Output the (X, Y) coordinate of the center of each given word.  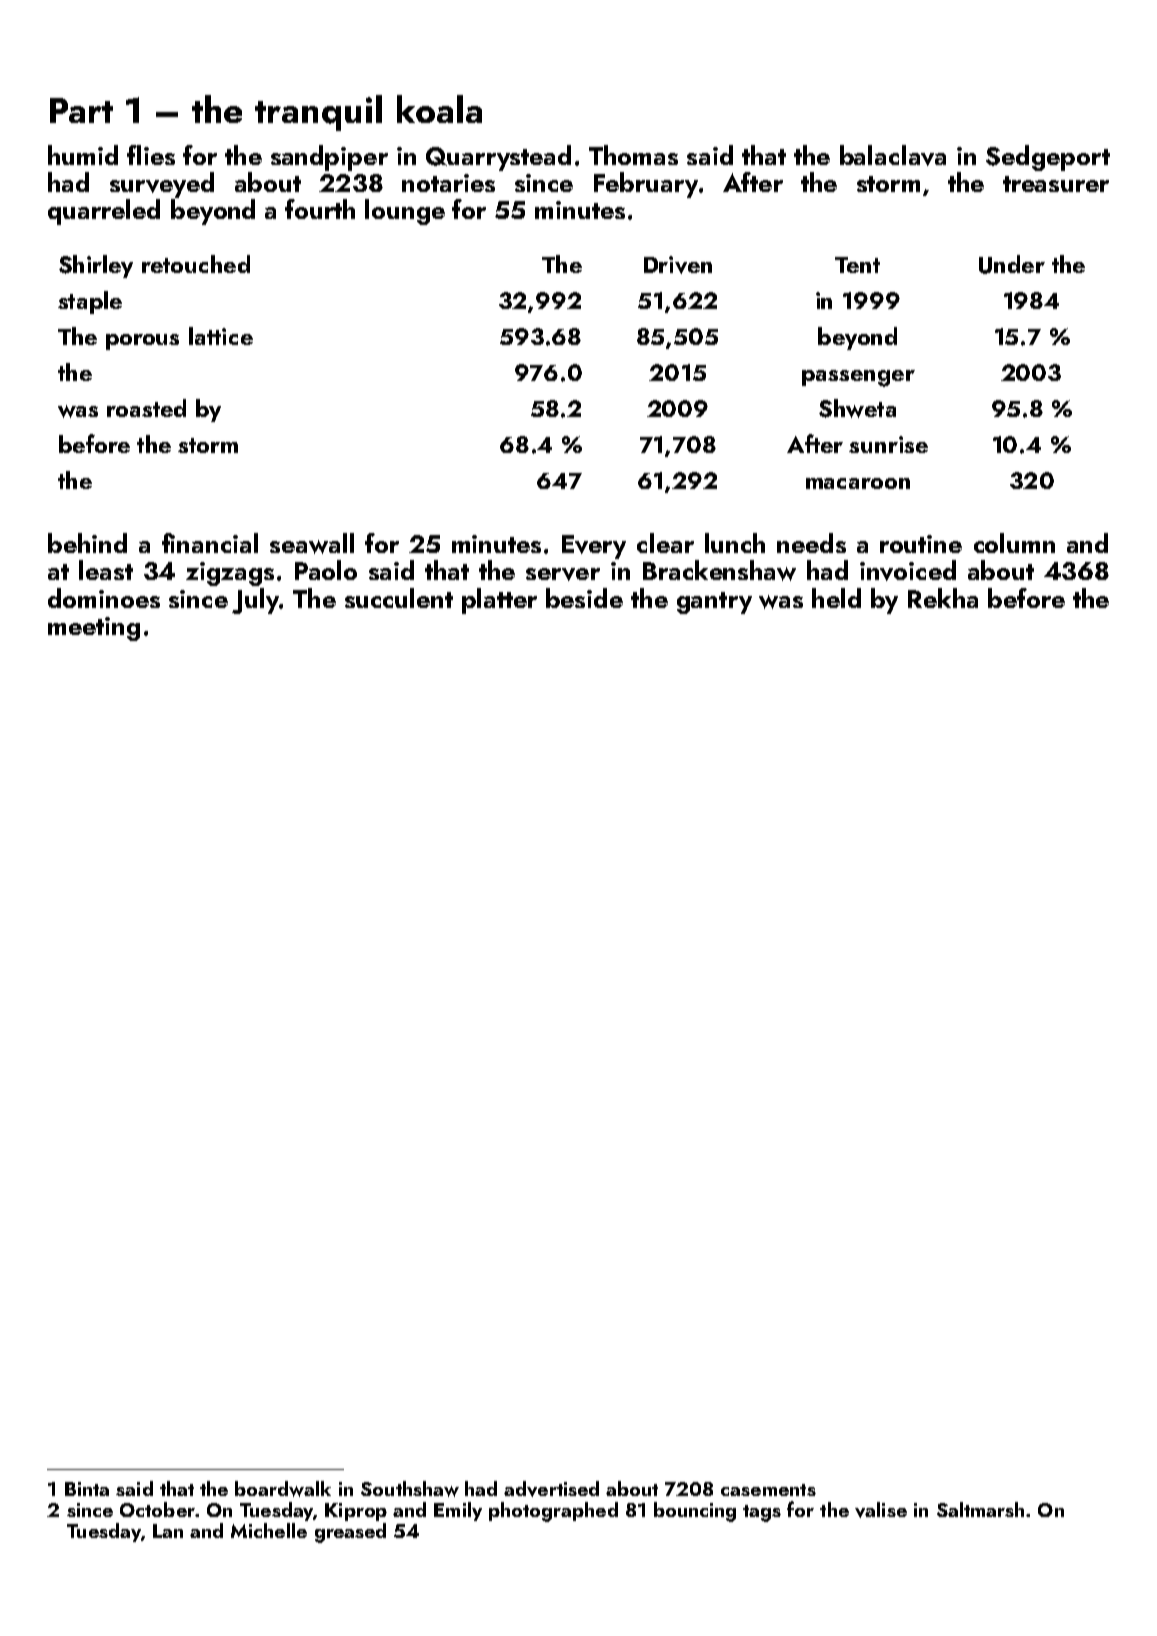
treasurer (1056, 184)
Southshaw (410, 1489)
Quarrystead (498, 158)
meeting (94, 629)
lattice (221, 336)
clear (665, 543)
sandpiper (329, 158)
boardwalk (283, 1489)
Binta (87, 1489)
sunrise (888, 444)
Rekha (943, 598)
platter (499, 601)
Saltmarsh (980, 1509)
